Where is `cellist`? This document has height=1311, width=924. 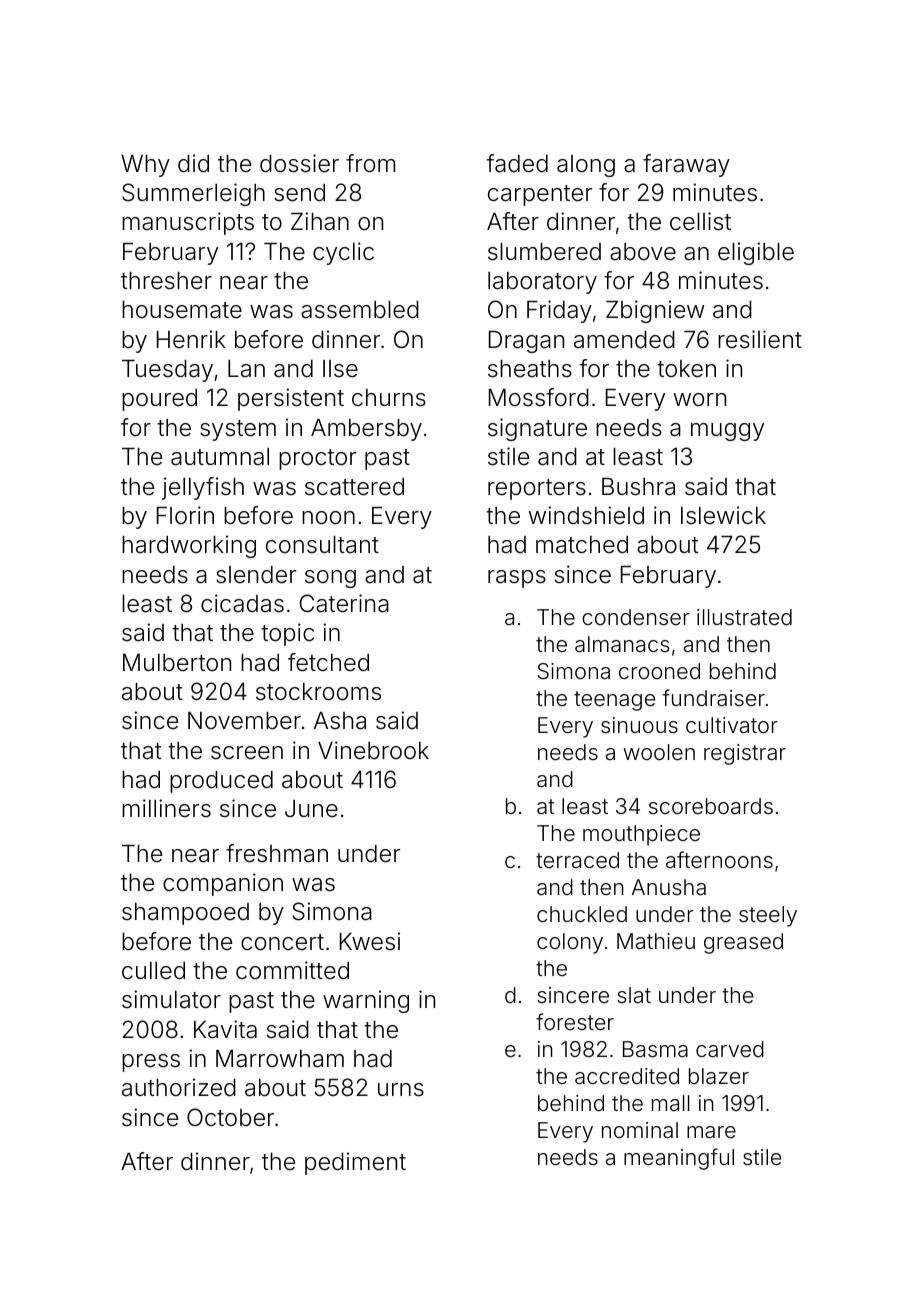 cellist is located at coordinates (700, 221).
